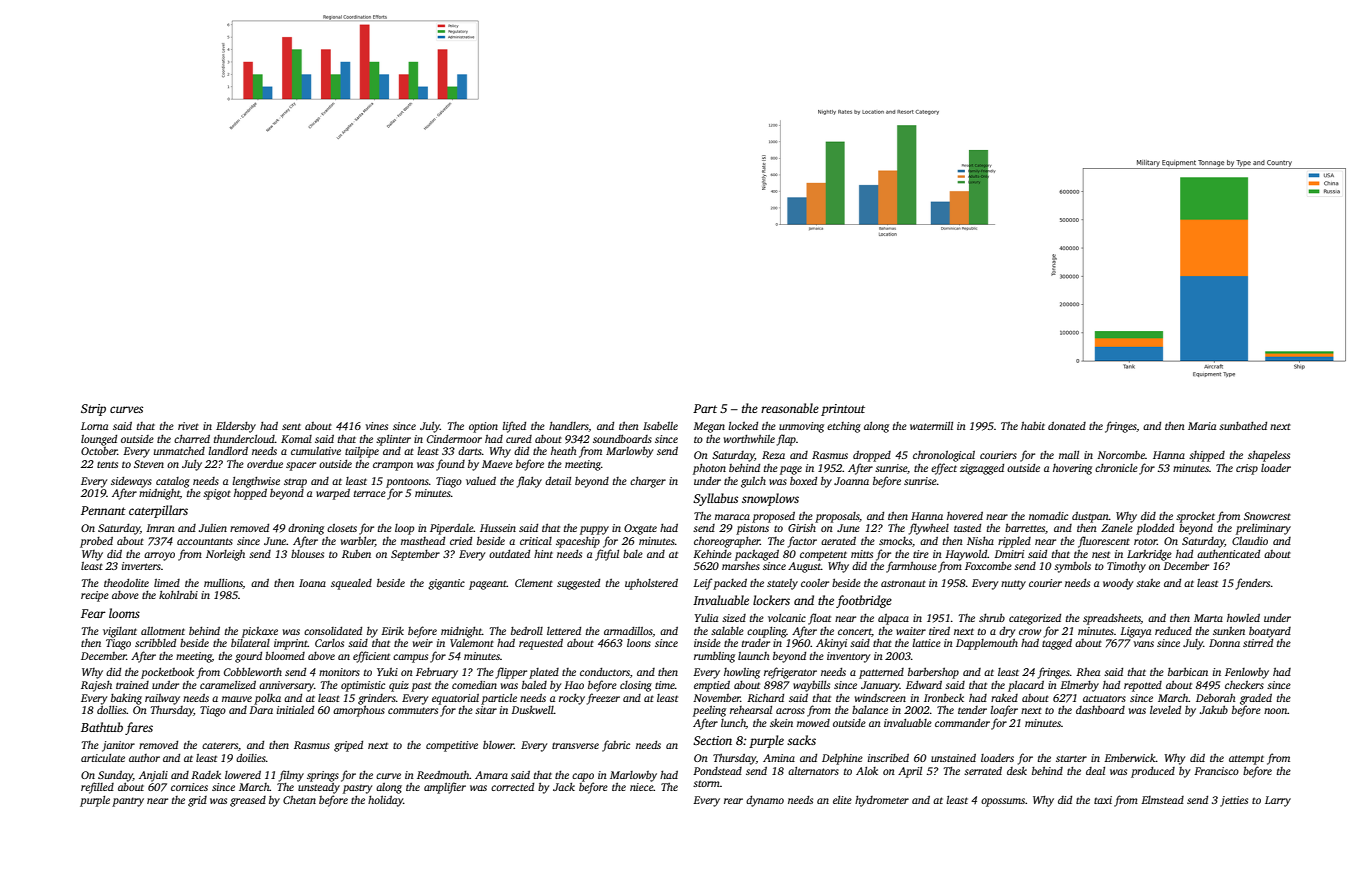  I want to click on Timothy, so click(1126, 567).
